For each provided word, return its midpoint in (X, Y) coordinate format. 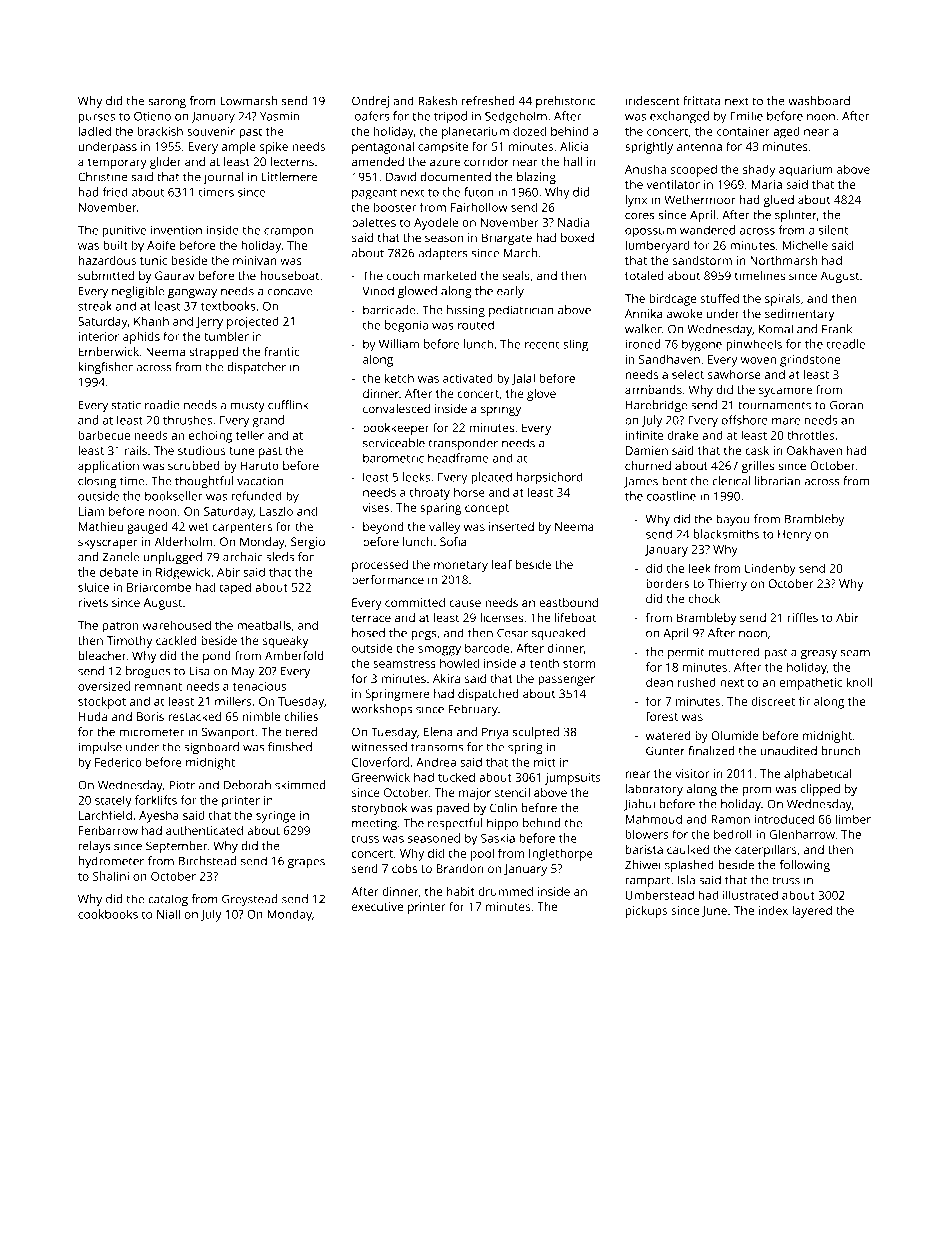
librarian (777, 481)
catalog (168, 900)
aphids (141, 338)
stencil (512, 792)
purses (97, 119)
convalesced (396, 408)
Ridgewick (183, 573)
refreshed (488, 101)
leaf (502, 564)
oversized (104, 686)
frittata (702, 101)
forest (662, 716)
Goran (846, 405)
